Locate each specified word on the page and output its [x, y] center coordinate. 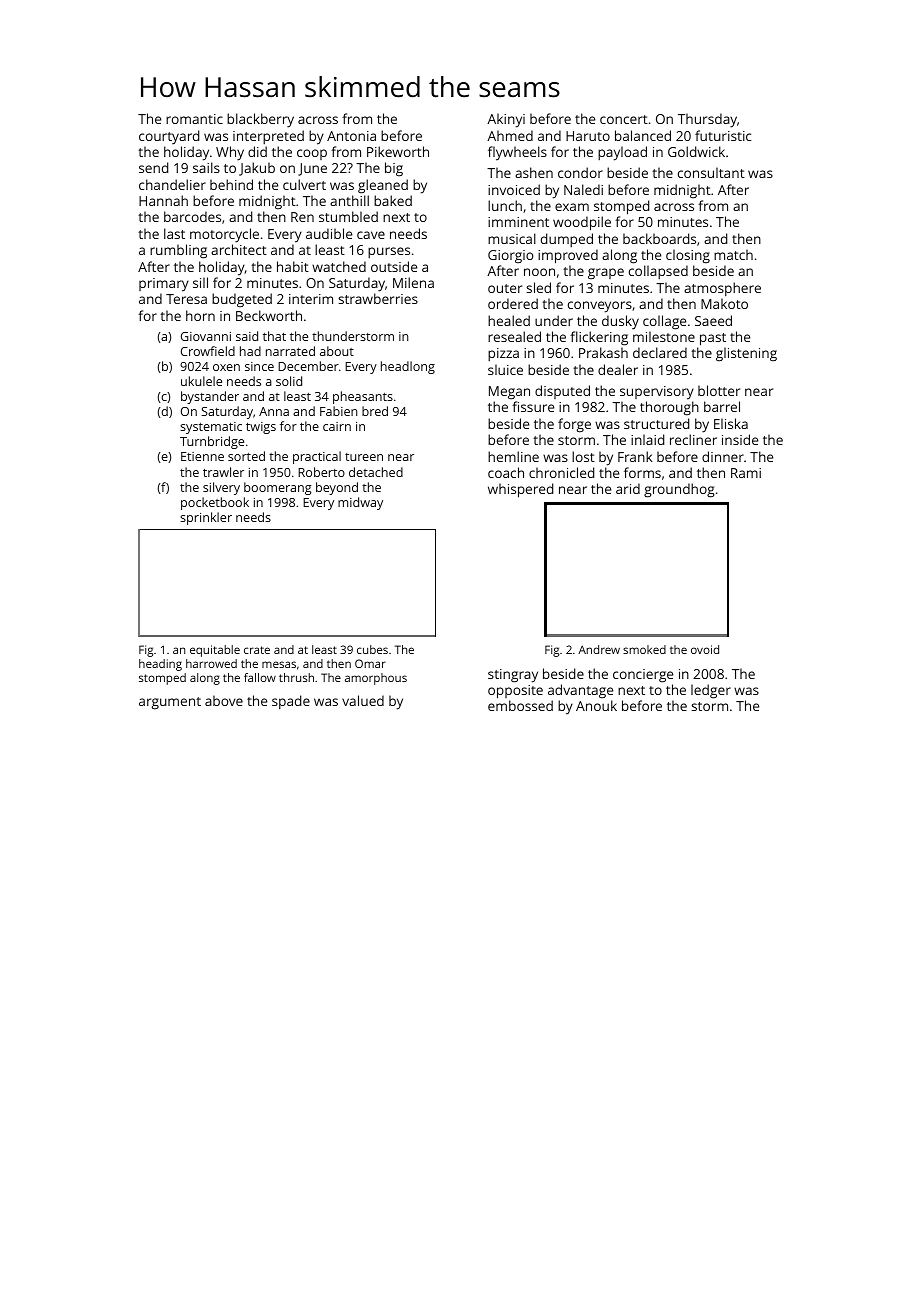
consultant [711, 172]
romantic [194, 119]
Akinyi [506, 120]
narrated [290, 351]
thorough [669, 408]
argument [170, 703]
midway [360, 503]
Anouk [596, 705]
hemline [513, 456]
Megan [509, 392]
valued [363, 700]
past [713, 339]
